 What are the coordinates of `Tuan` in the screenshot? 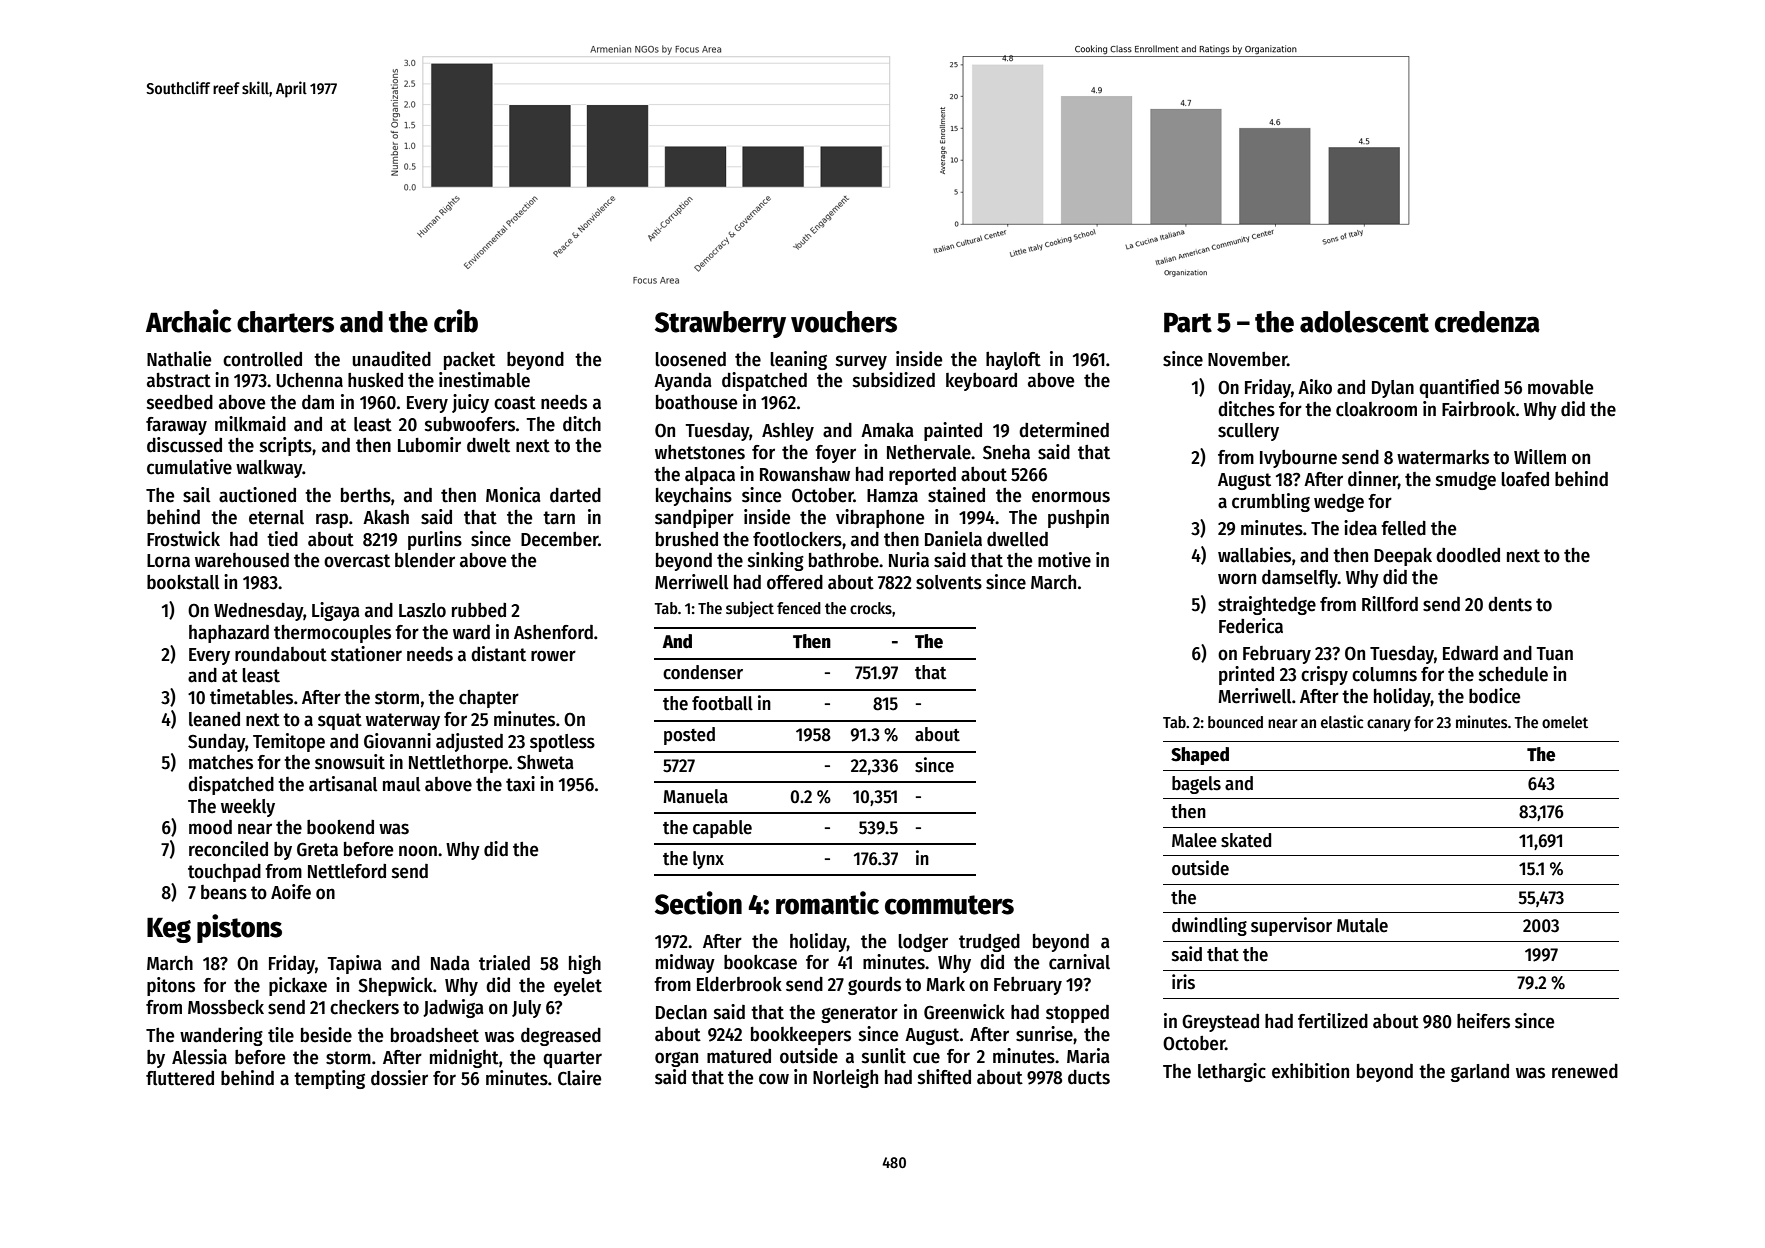 It's located at (1555, 654).
